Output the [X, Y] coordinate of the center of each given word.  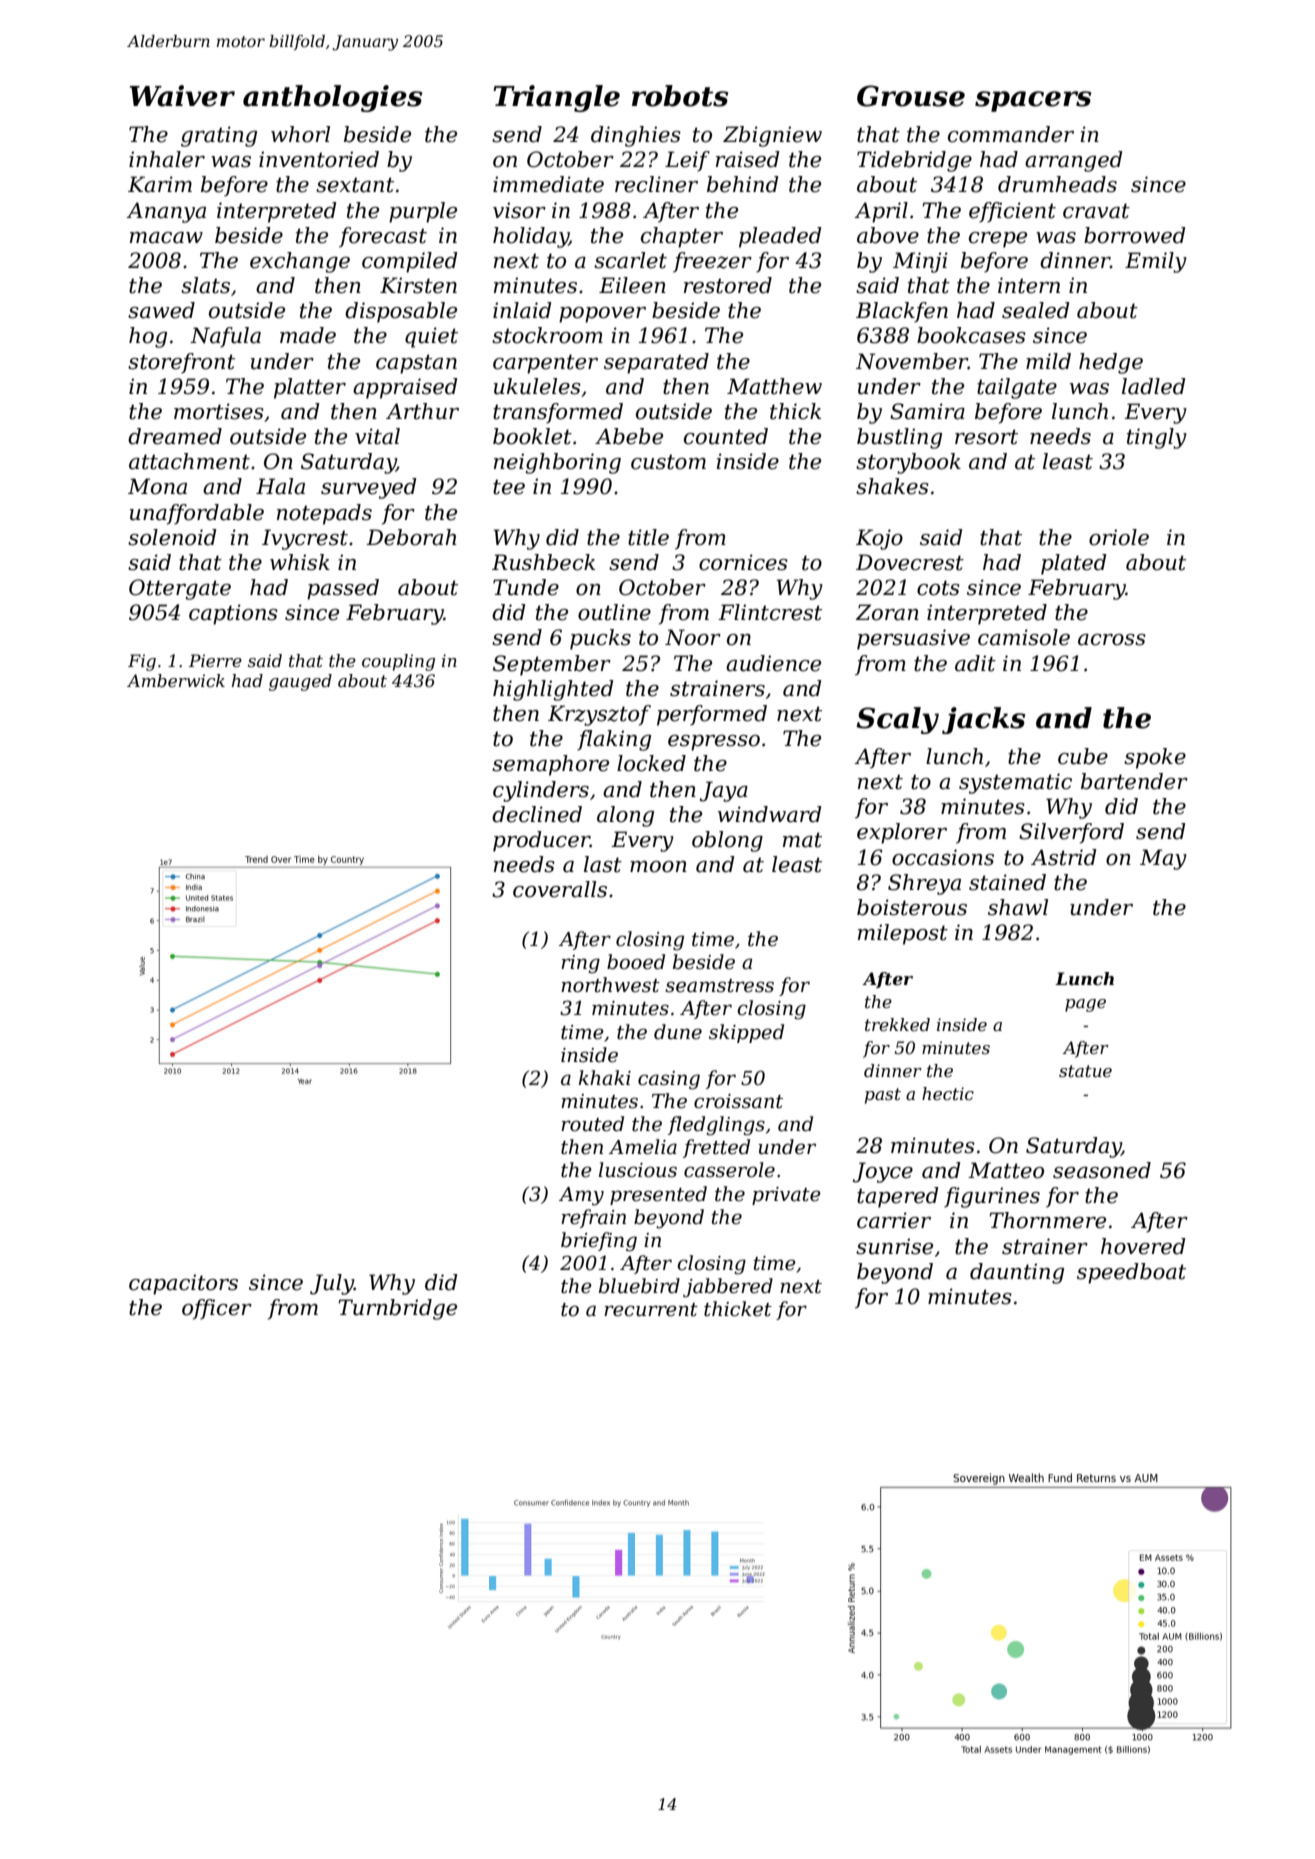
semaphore [550, 765]
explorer [902, 833]
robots [680, 96]
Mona [157, 486]
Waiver [182, 96]
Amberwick [176, 680]
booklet [532, 436]
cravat [1096, 211]
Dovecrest [910, 562]
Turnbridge [397, 1309]
